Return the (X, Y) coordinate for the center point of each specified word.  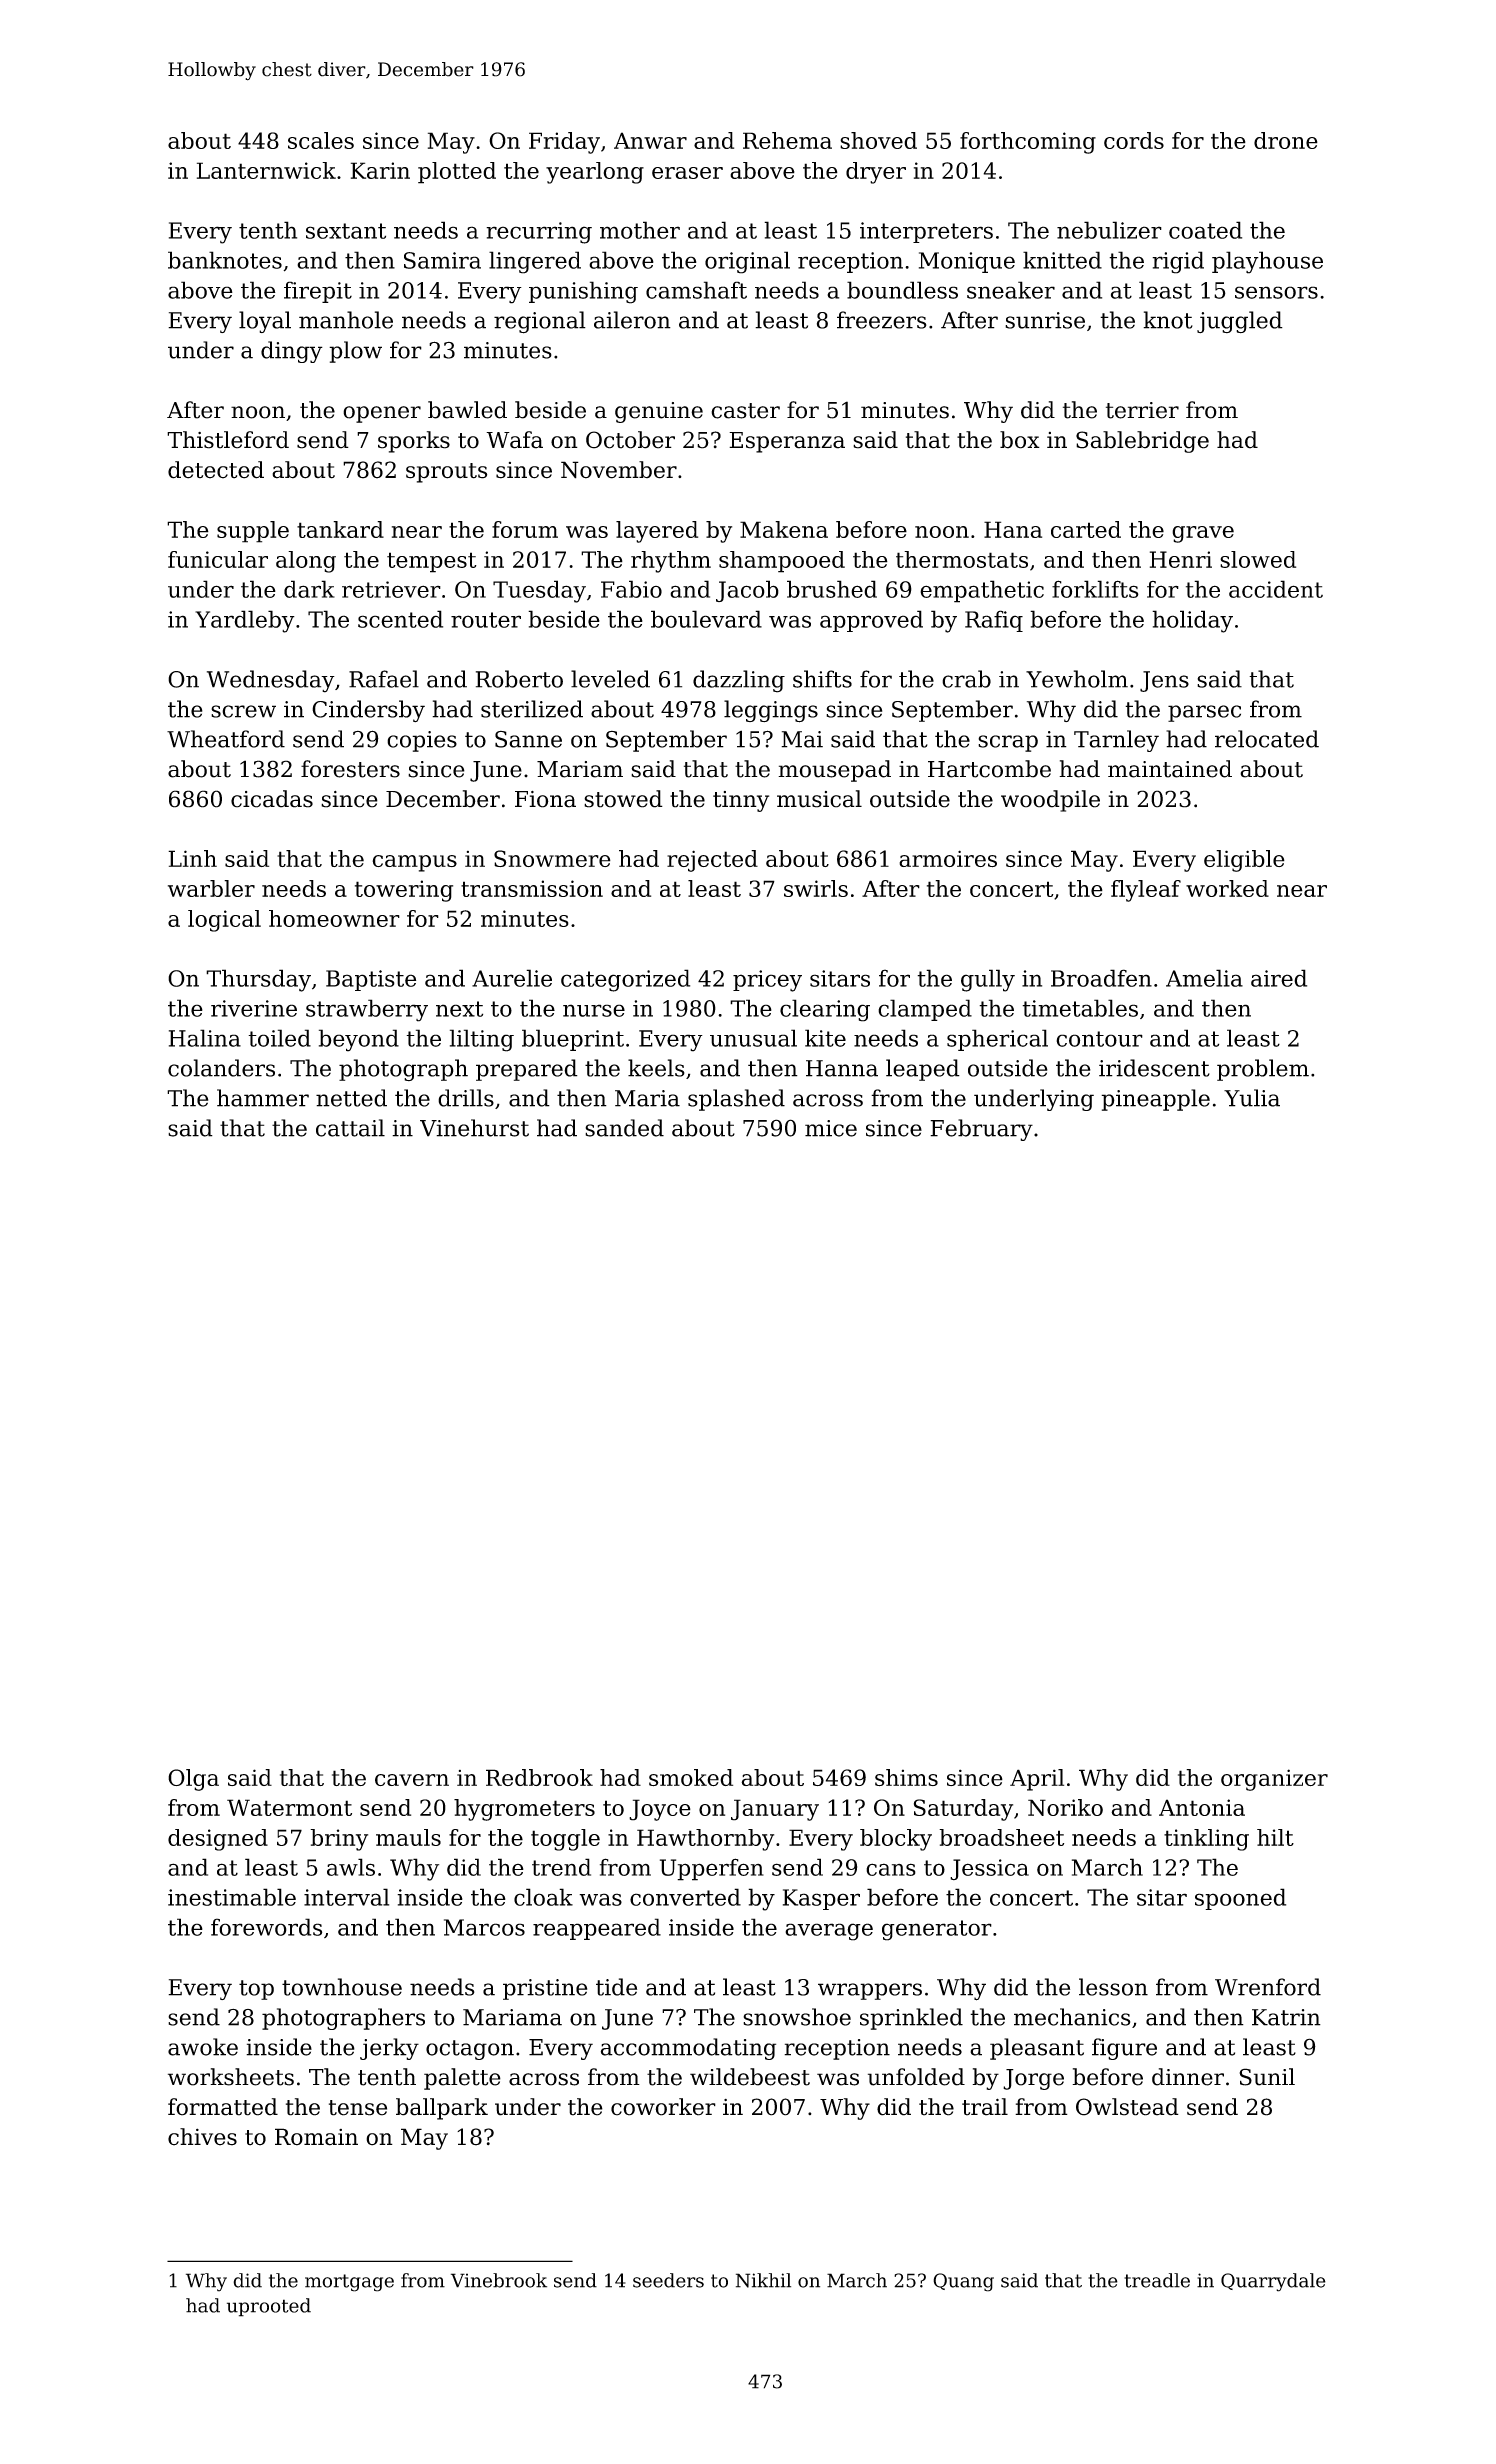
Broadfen (1101, 978)
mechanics (1072, 2017)
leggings (771, 711)
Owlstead (1127, 2107)
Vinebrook (499, 2280)
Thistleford (228, 440)
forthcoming (1028, 143)
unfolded (916, 2077)
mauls (408, 1837)
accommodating (688, 2049)
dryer (876, 173)
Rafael (384, 679)
